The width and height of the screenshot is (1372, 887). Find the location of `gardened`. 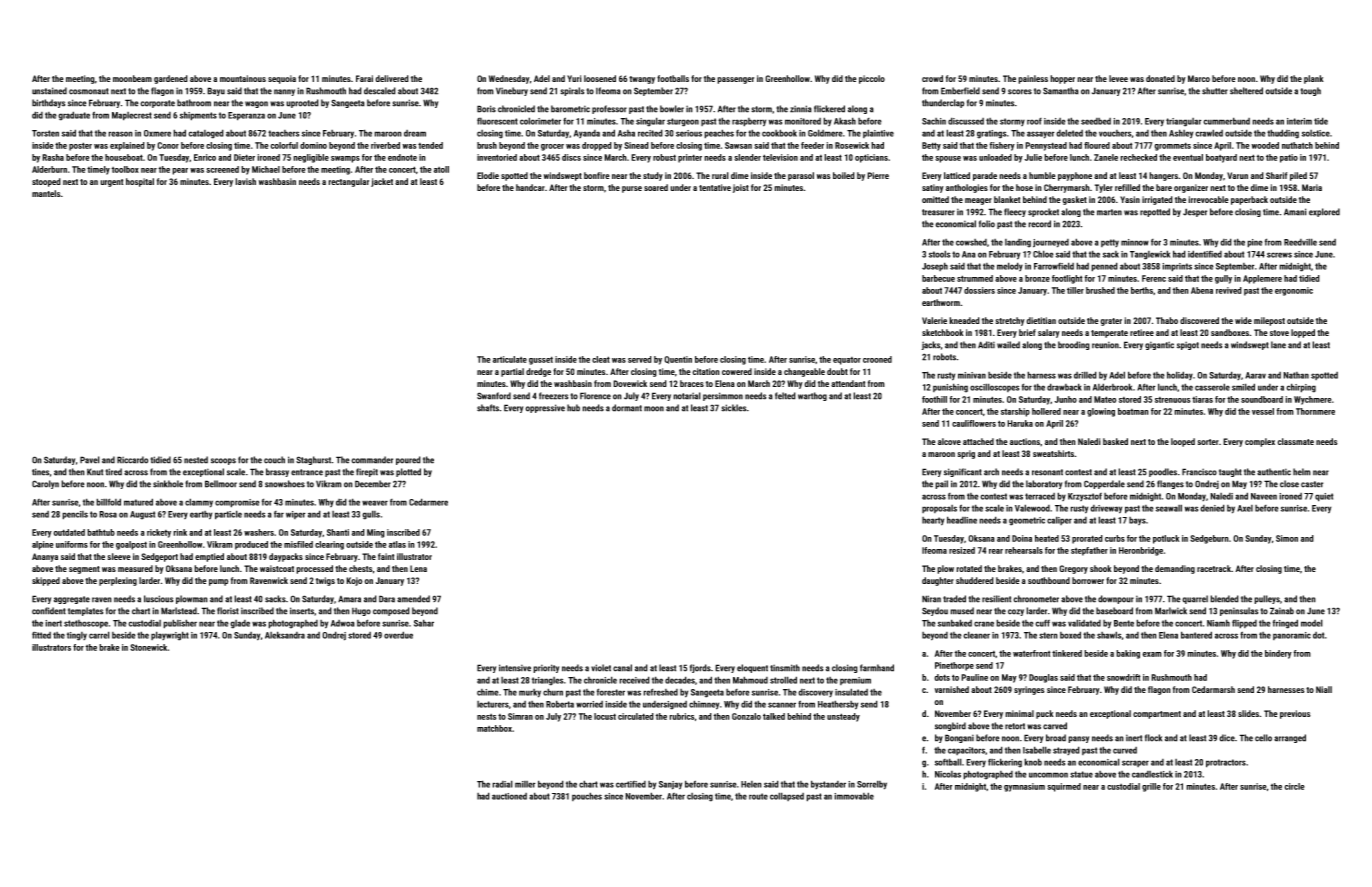

gardened is located at coordinates (171, 79).
